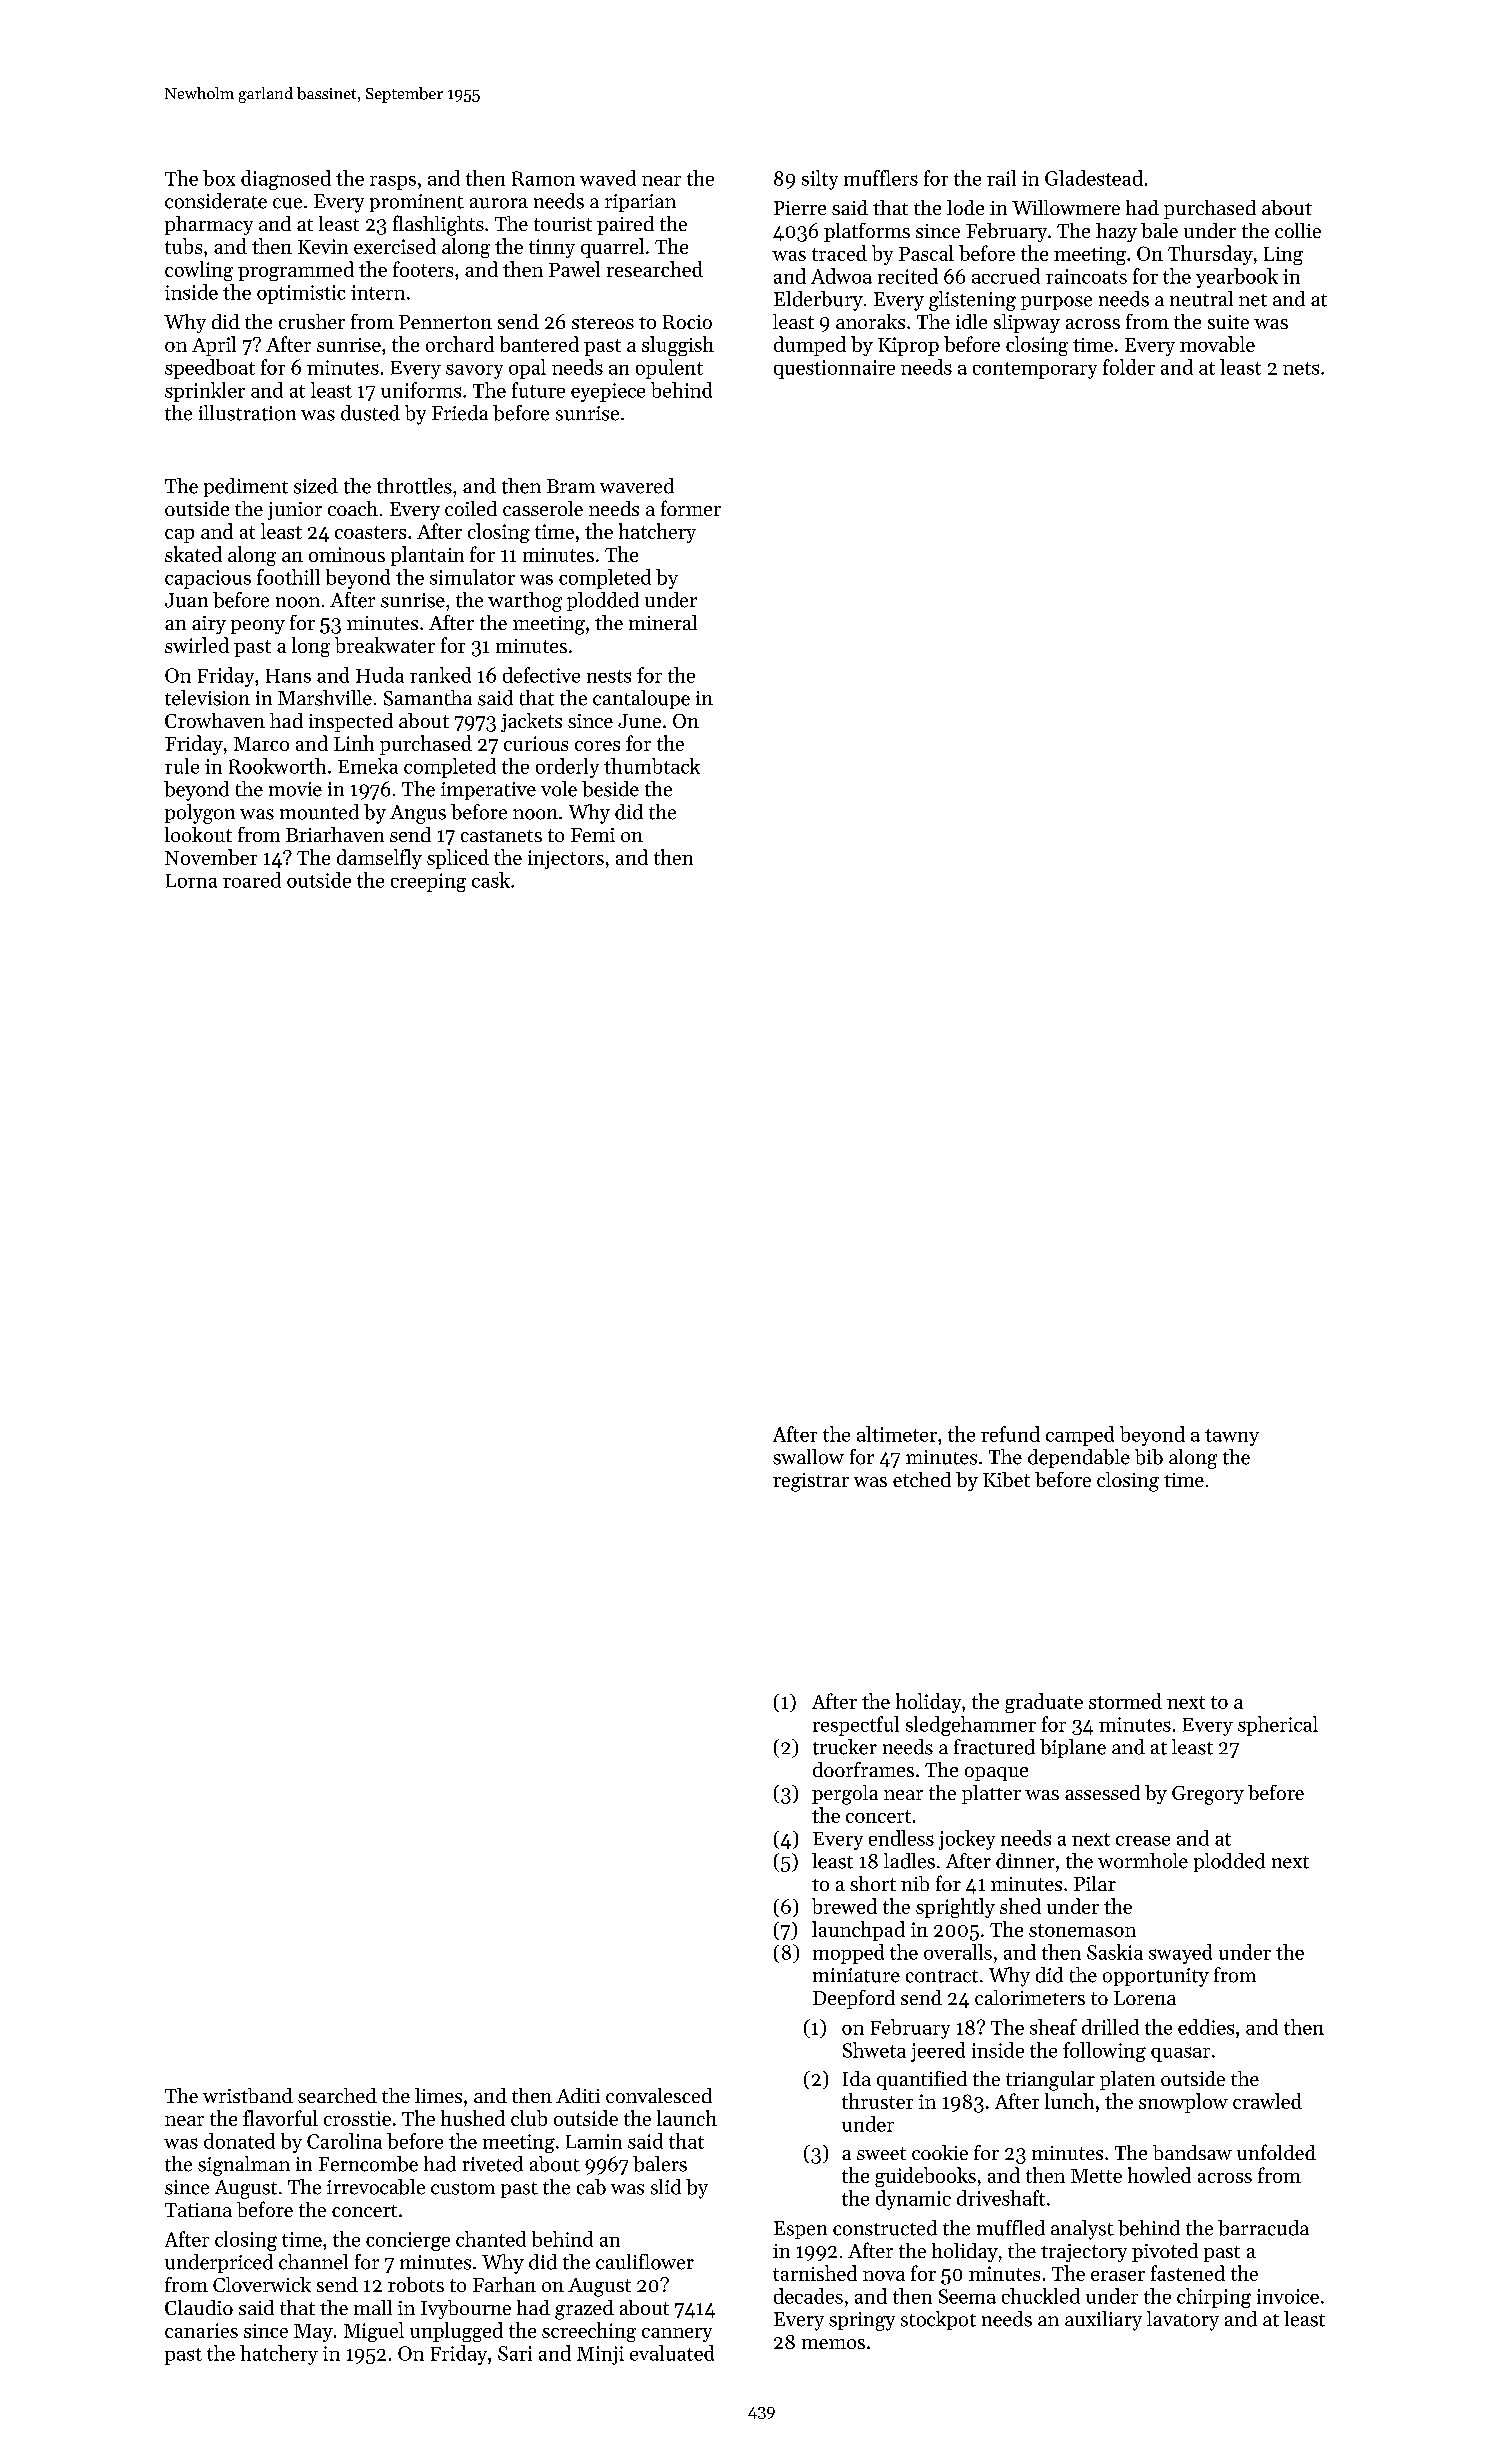  What do you see at coordinates (418, 814) in the screenshot?
I see `Angus` at bounding box center [418, 814].
